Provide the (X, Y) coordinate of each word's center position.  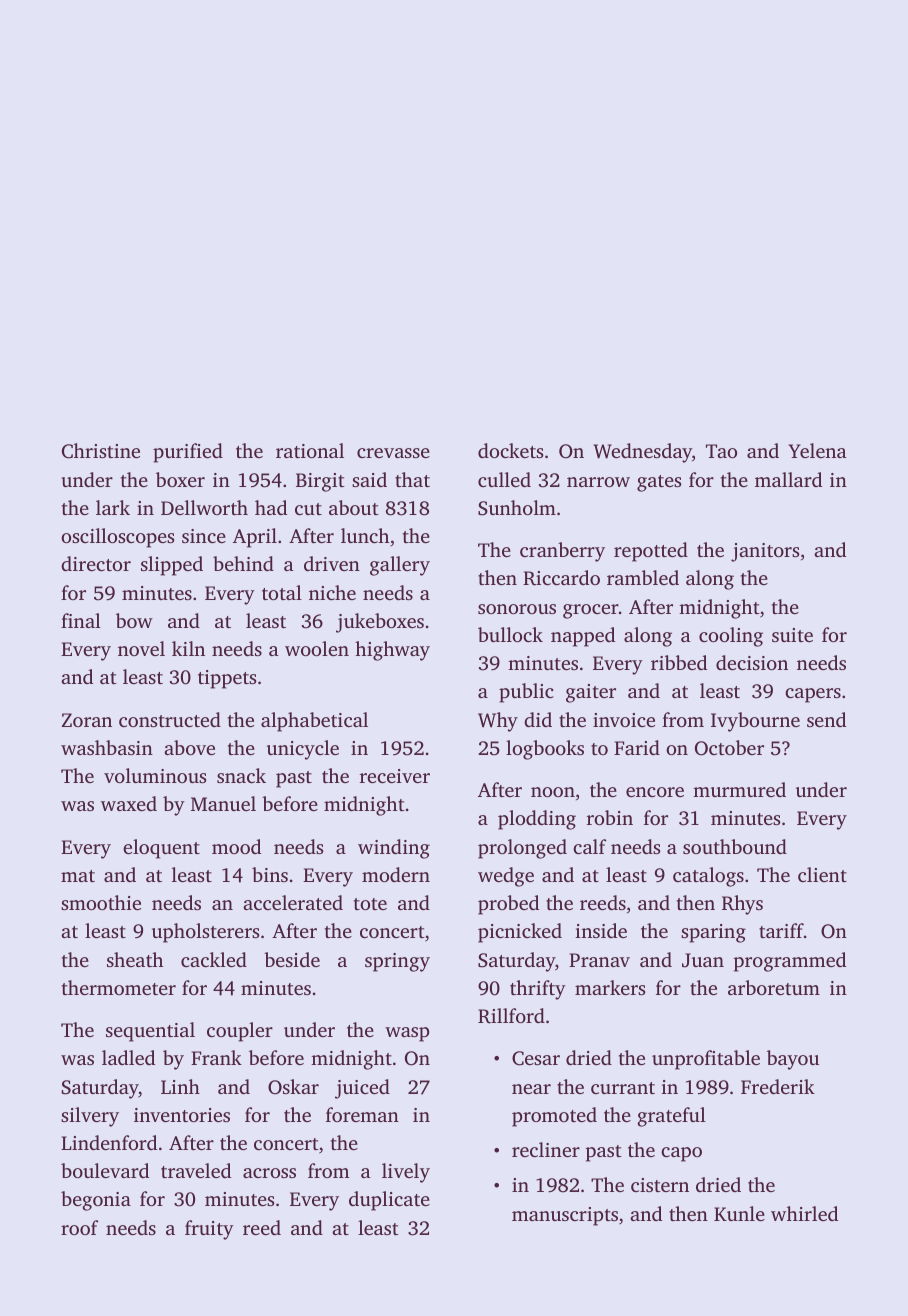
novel (141, 648)
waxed (129, 803)
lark (113, 507)
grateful (671, 1117)
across (269, 1173)
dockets (510, 450)
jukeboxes (380, 623)
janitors (765, 552)
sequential (150, 1032)
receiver (395, 776)
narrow (598, 482)
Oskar (293, 1087)
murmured (739, 789)
